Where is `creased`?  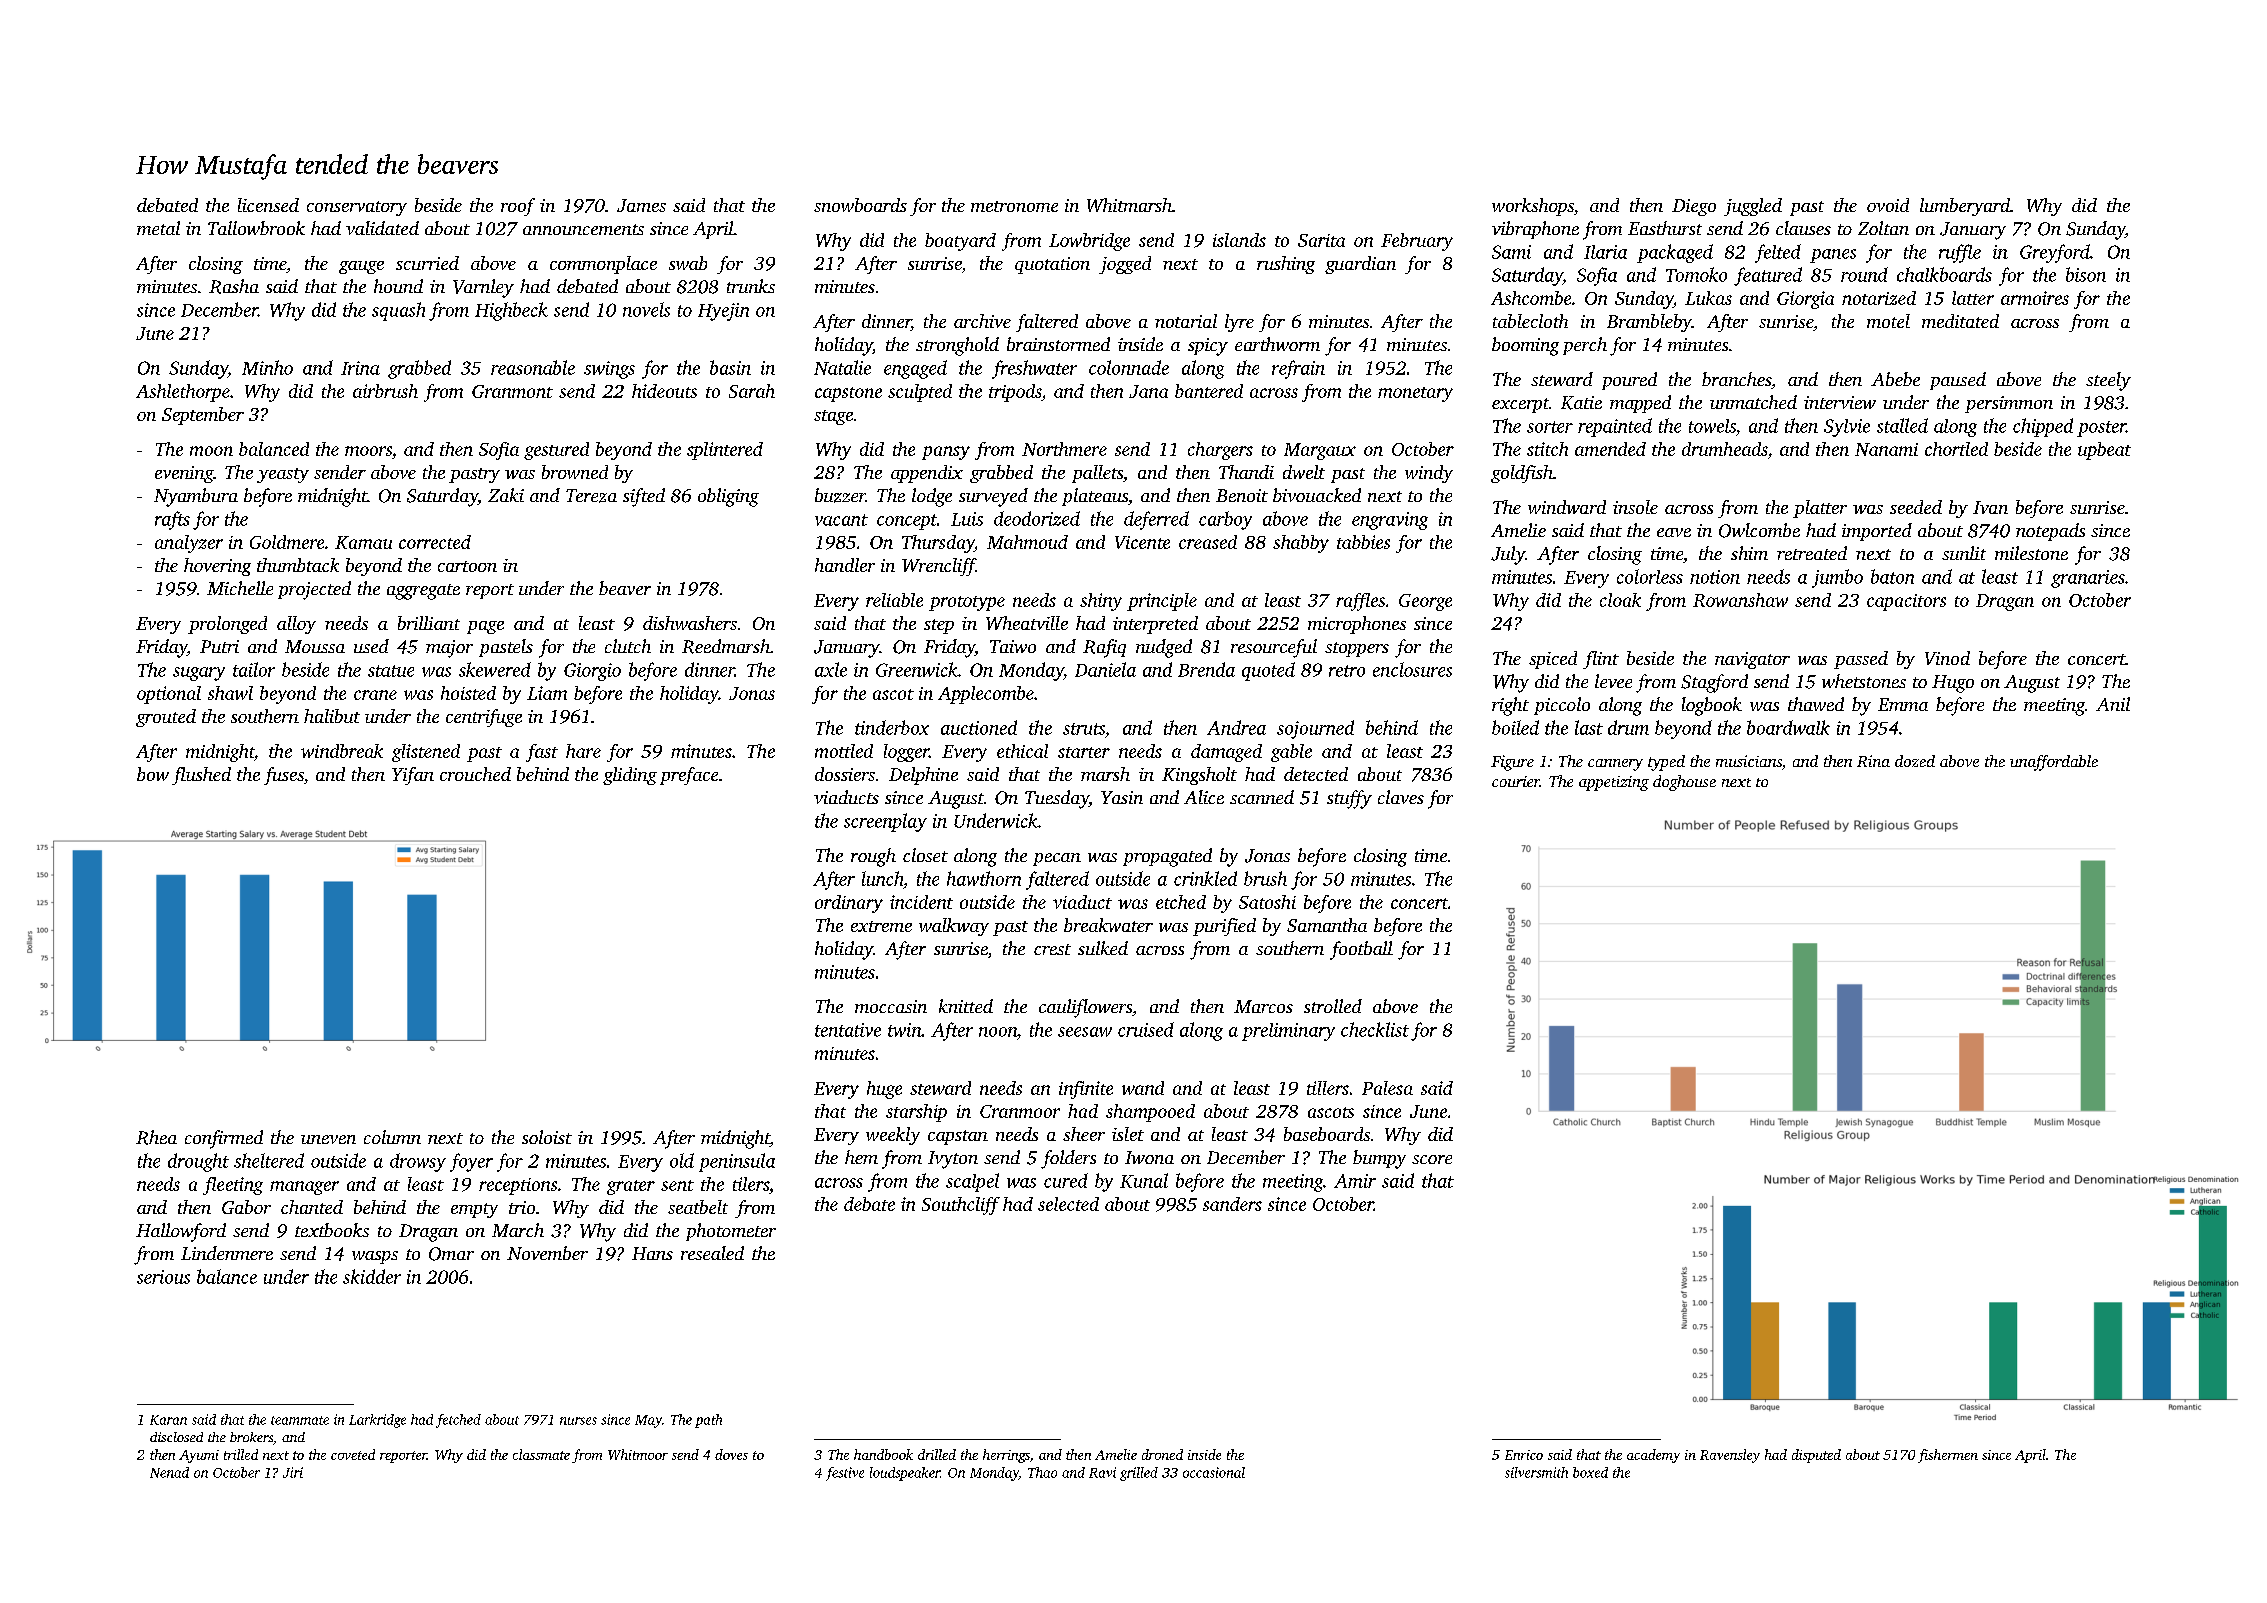
creased is located at coordinates (1208, 542).
